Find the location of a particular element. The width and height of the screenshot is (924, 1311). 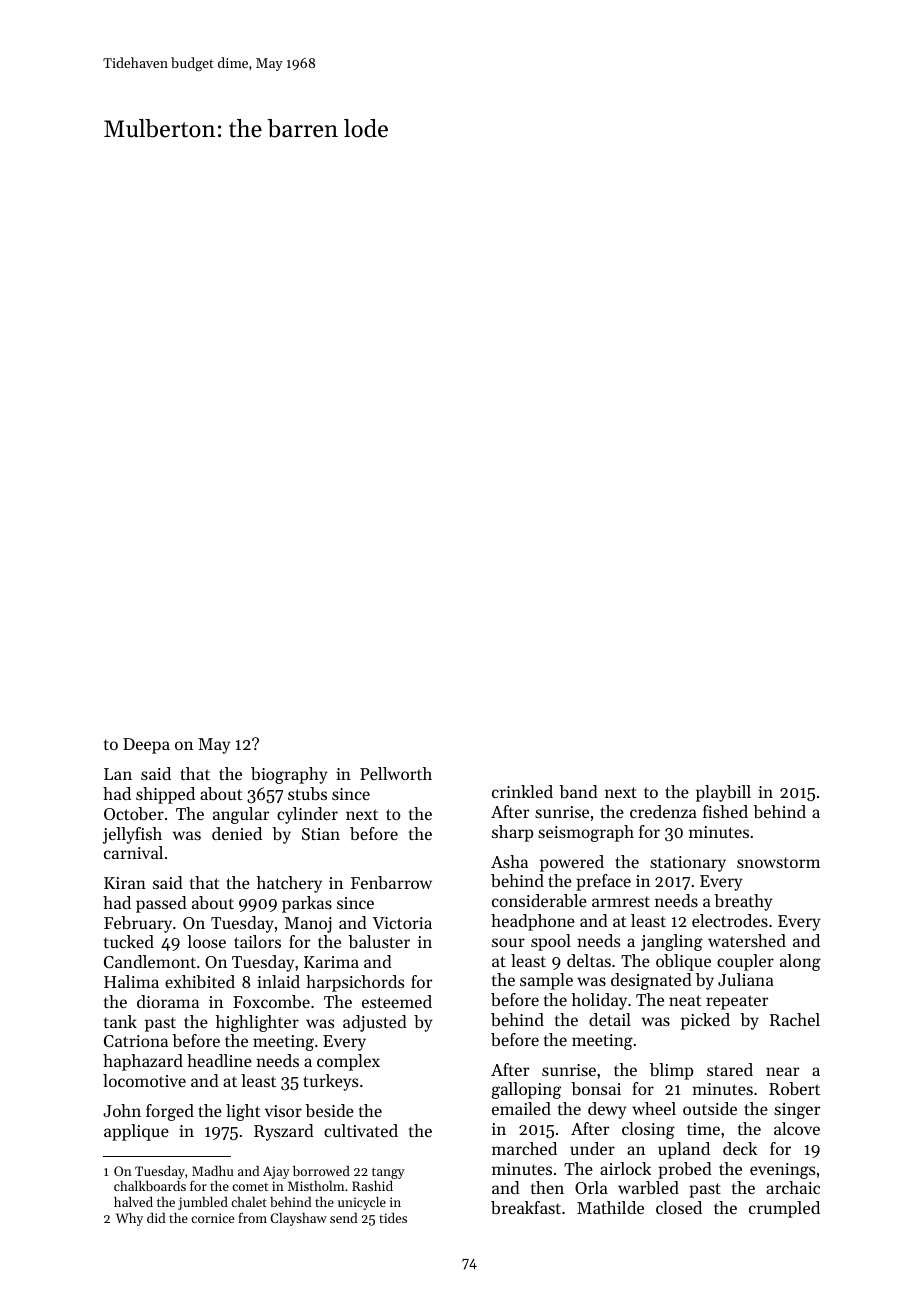

playbill is located at coordinates (723, 793).
